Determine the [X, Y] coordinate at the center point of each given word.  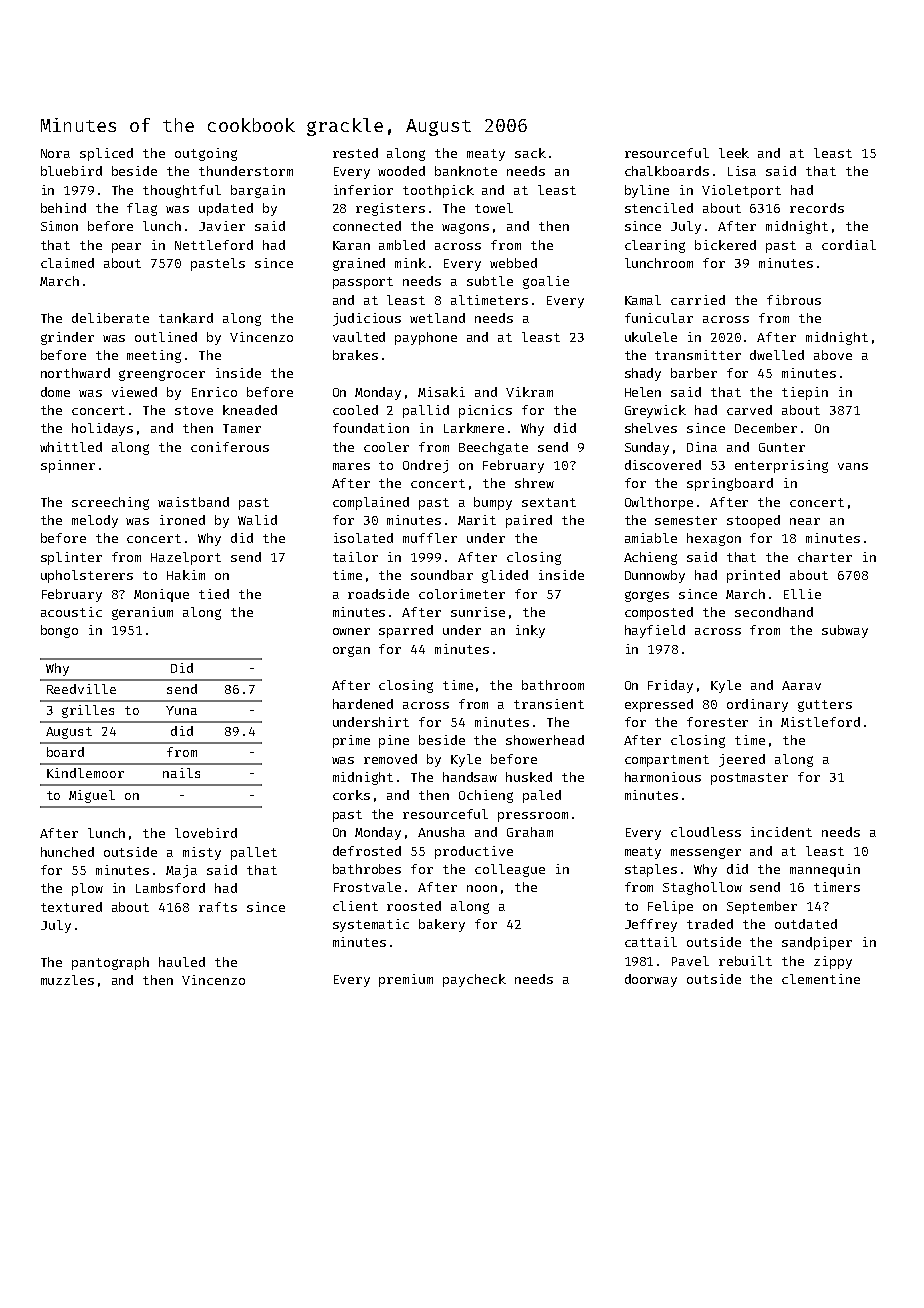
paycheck [474, 980]
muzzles [67, 980]
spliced [106, 154]
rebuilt [745, 961]
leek [734, 153]
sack [530, 153]
